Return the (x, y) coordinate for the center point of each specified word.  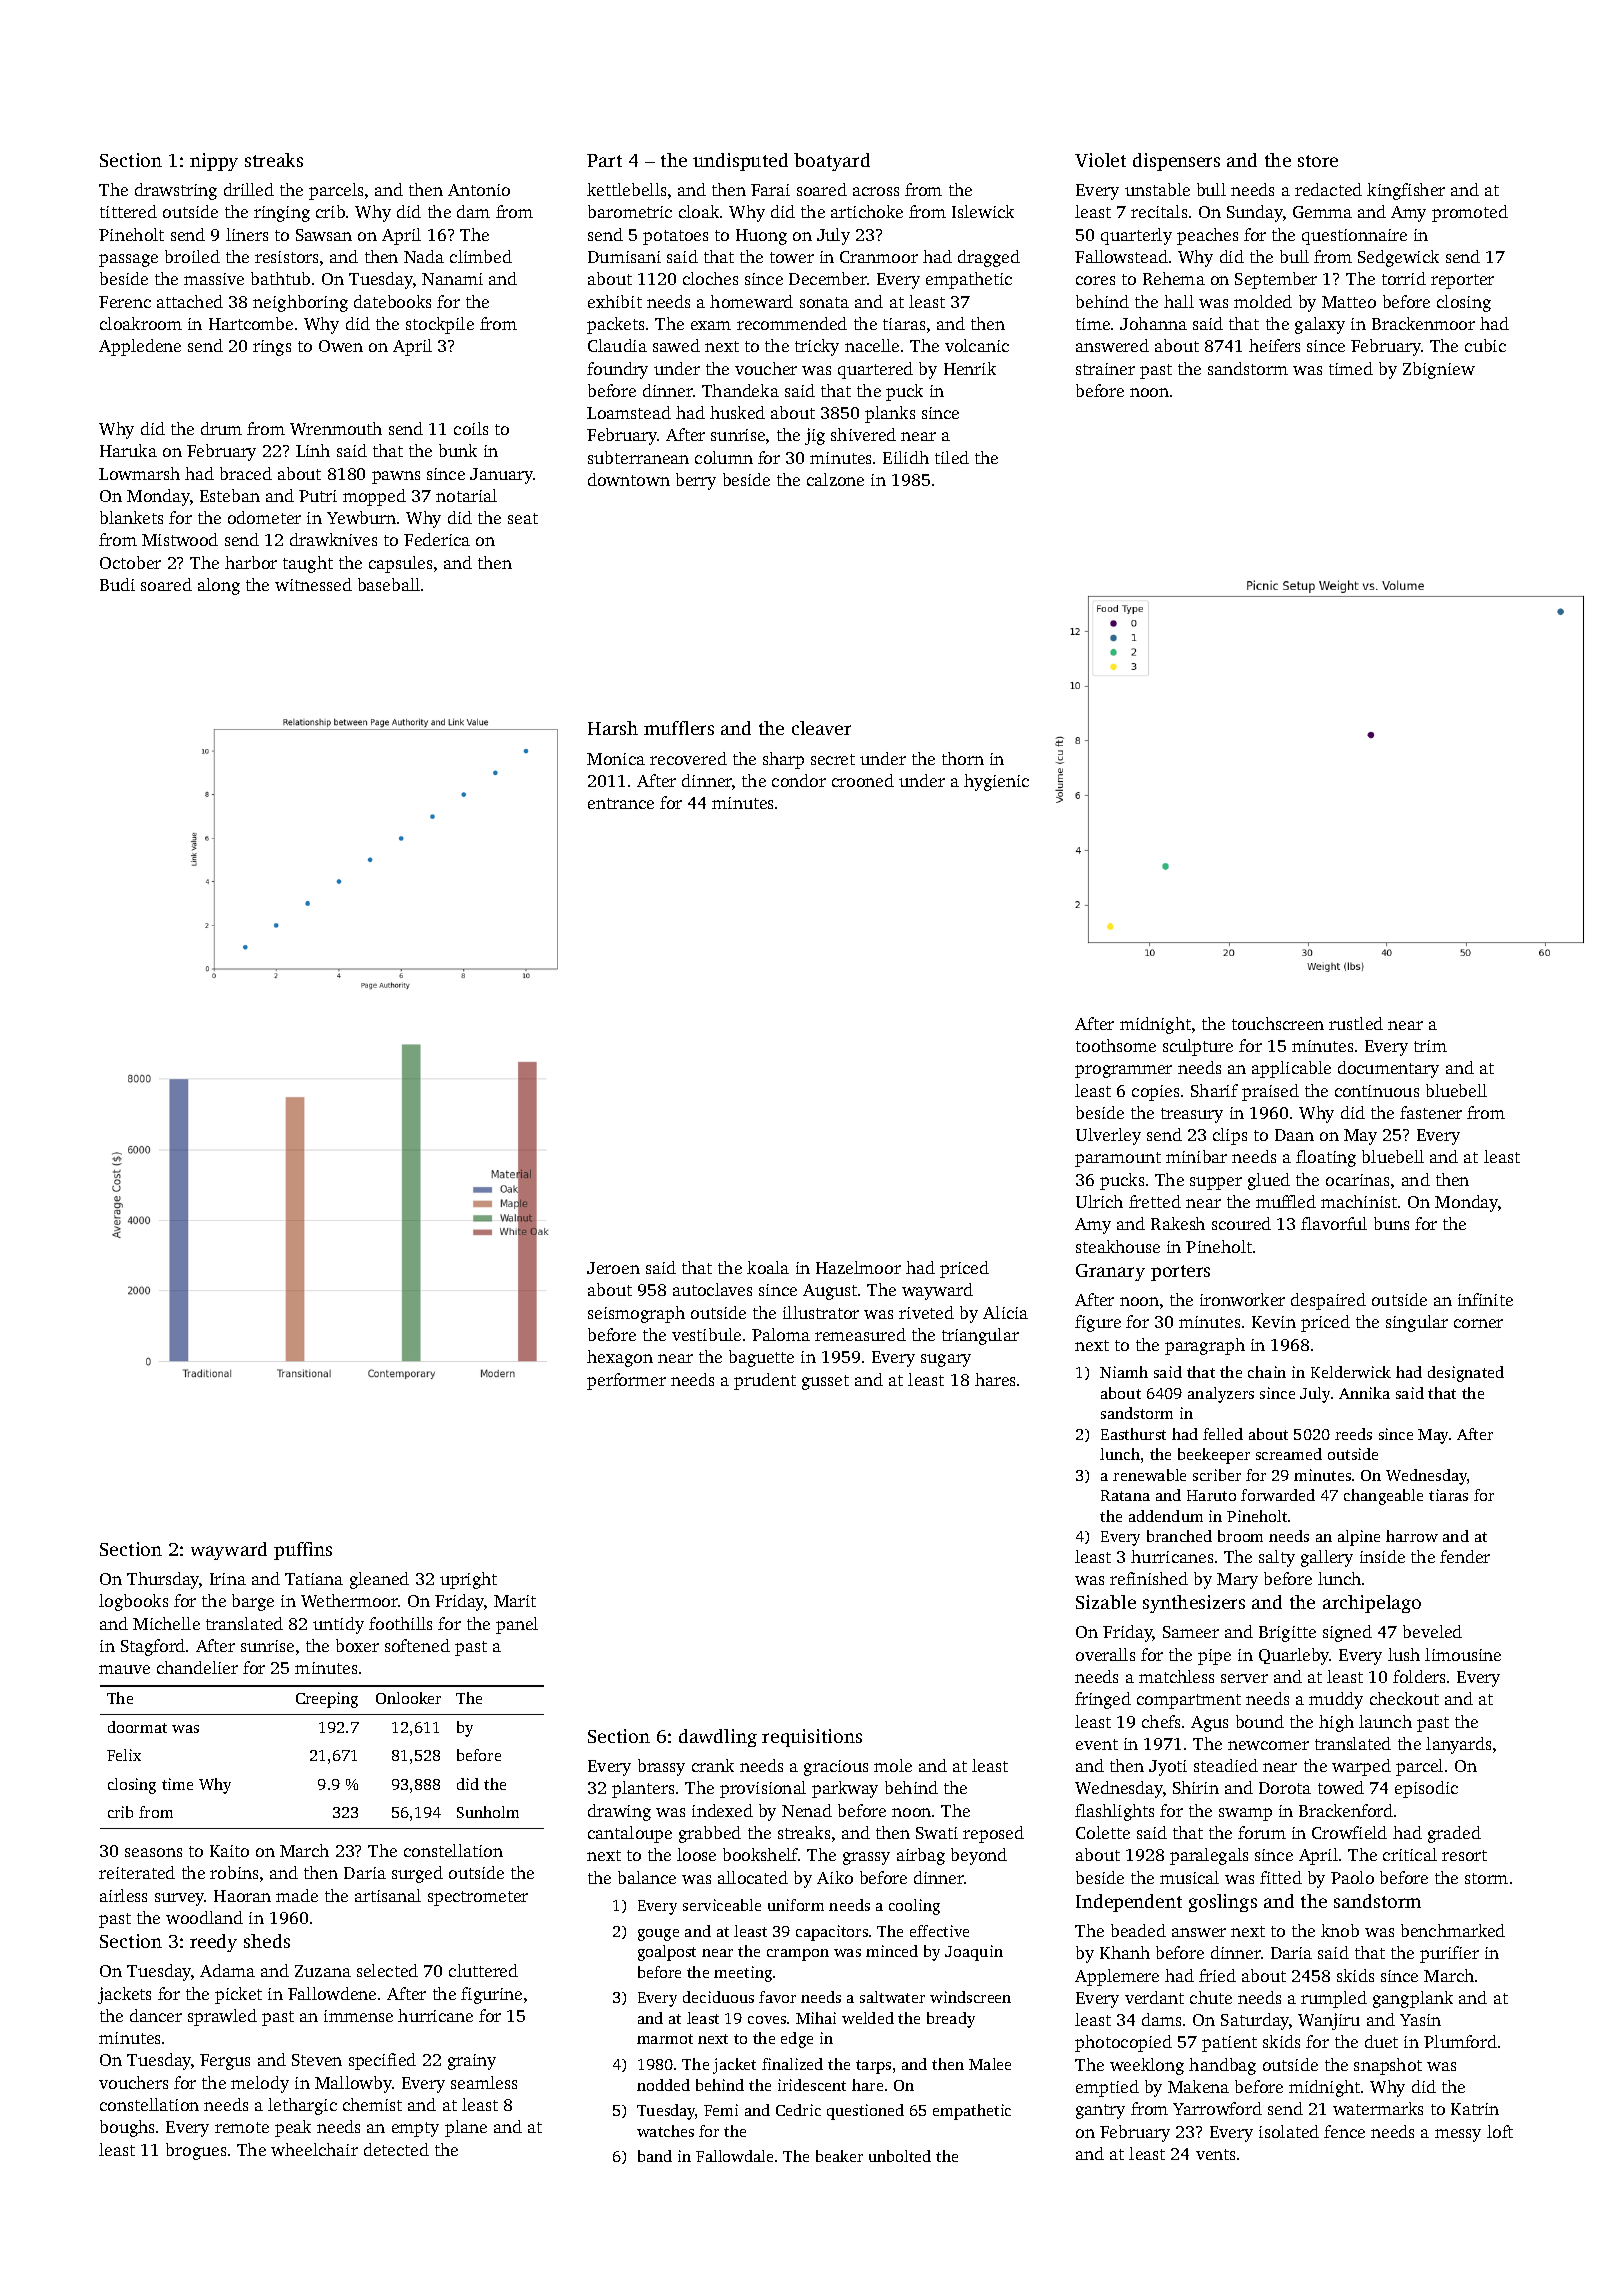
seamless (484, 2082)
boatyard (832, 162)
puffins (303, 1551)
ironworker (1242, 1299)
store (1318, 161)
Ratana (1125, 1495)
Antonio (479, 190)
